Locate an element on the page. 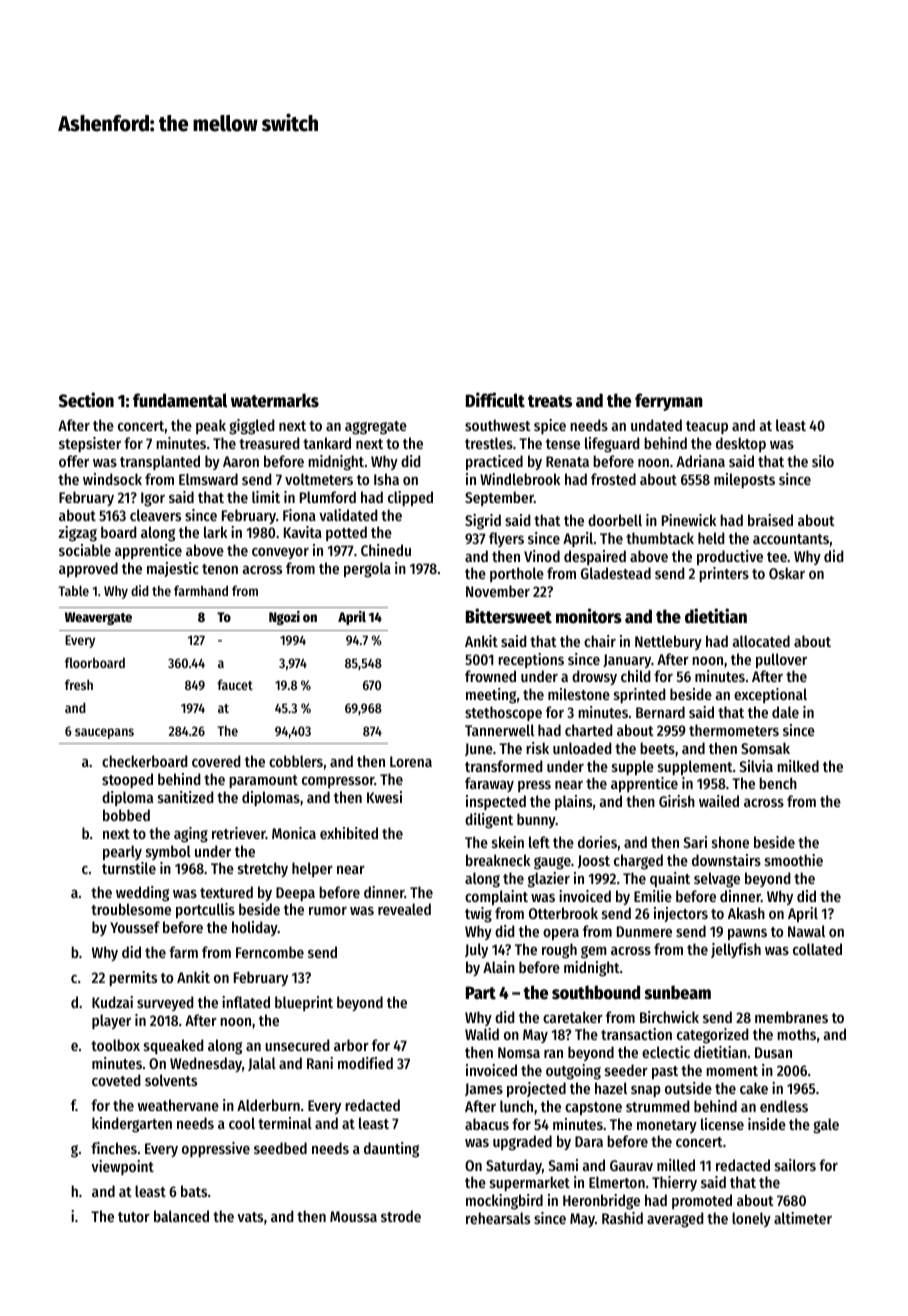 This page has height=1316, width=908. printers is located at coordinates (724, 574).
